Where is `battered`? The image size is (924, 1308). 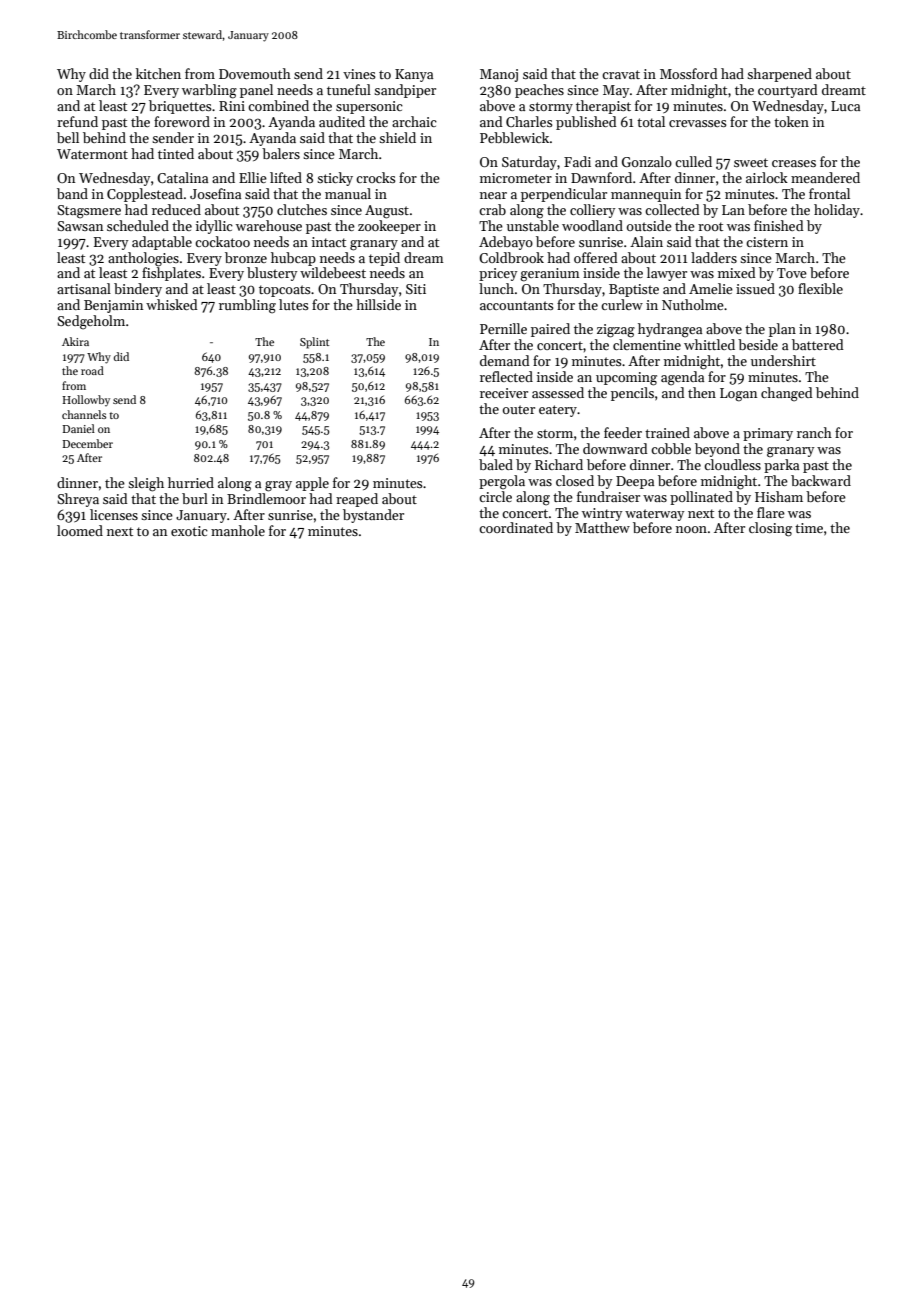
battered is located at coordinates (818, 344).
